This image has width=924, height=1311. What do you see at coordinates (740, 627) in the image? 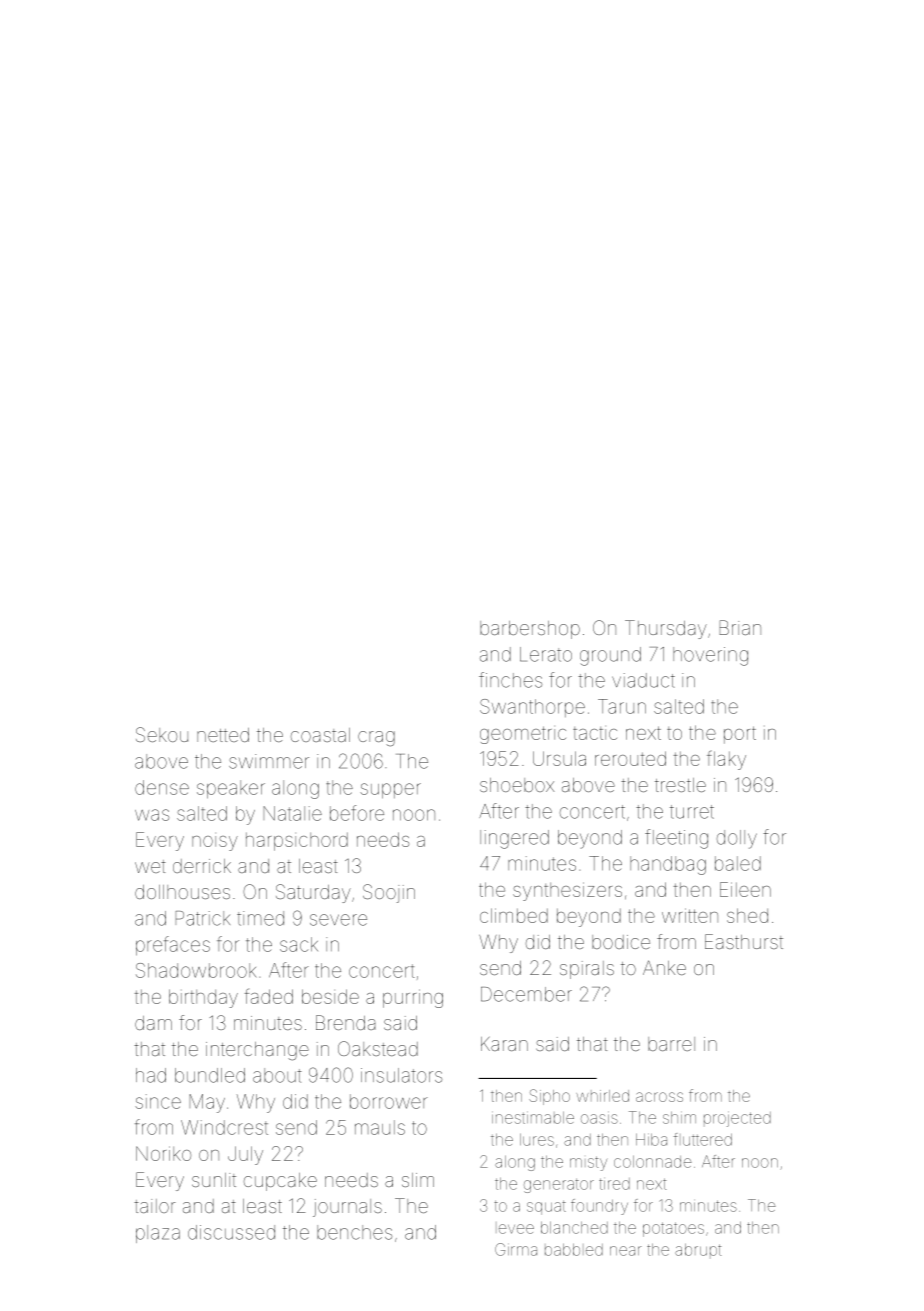
I see `Brian` at bounding box center [740, 627].
